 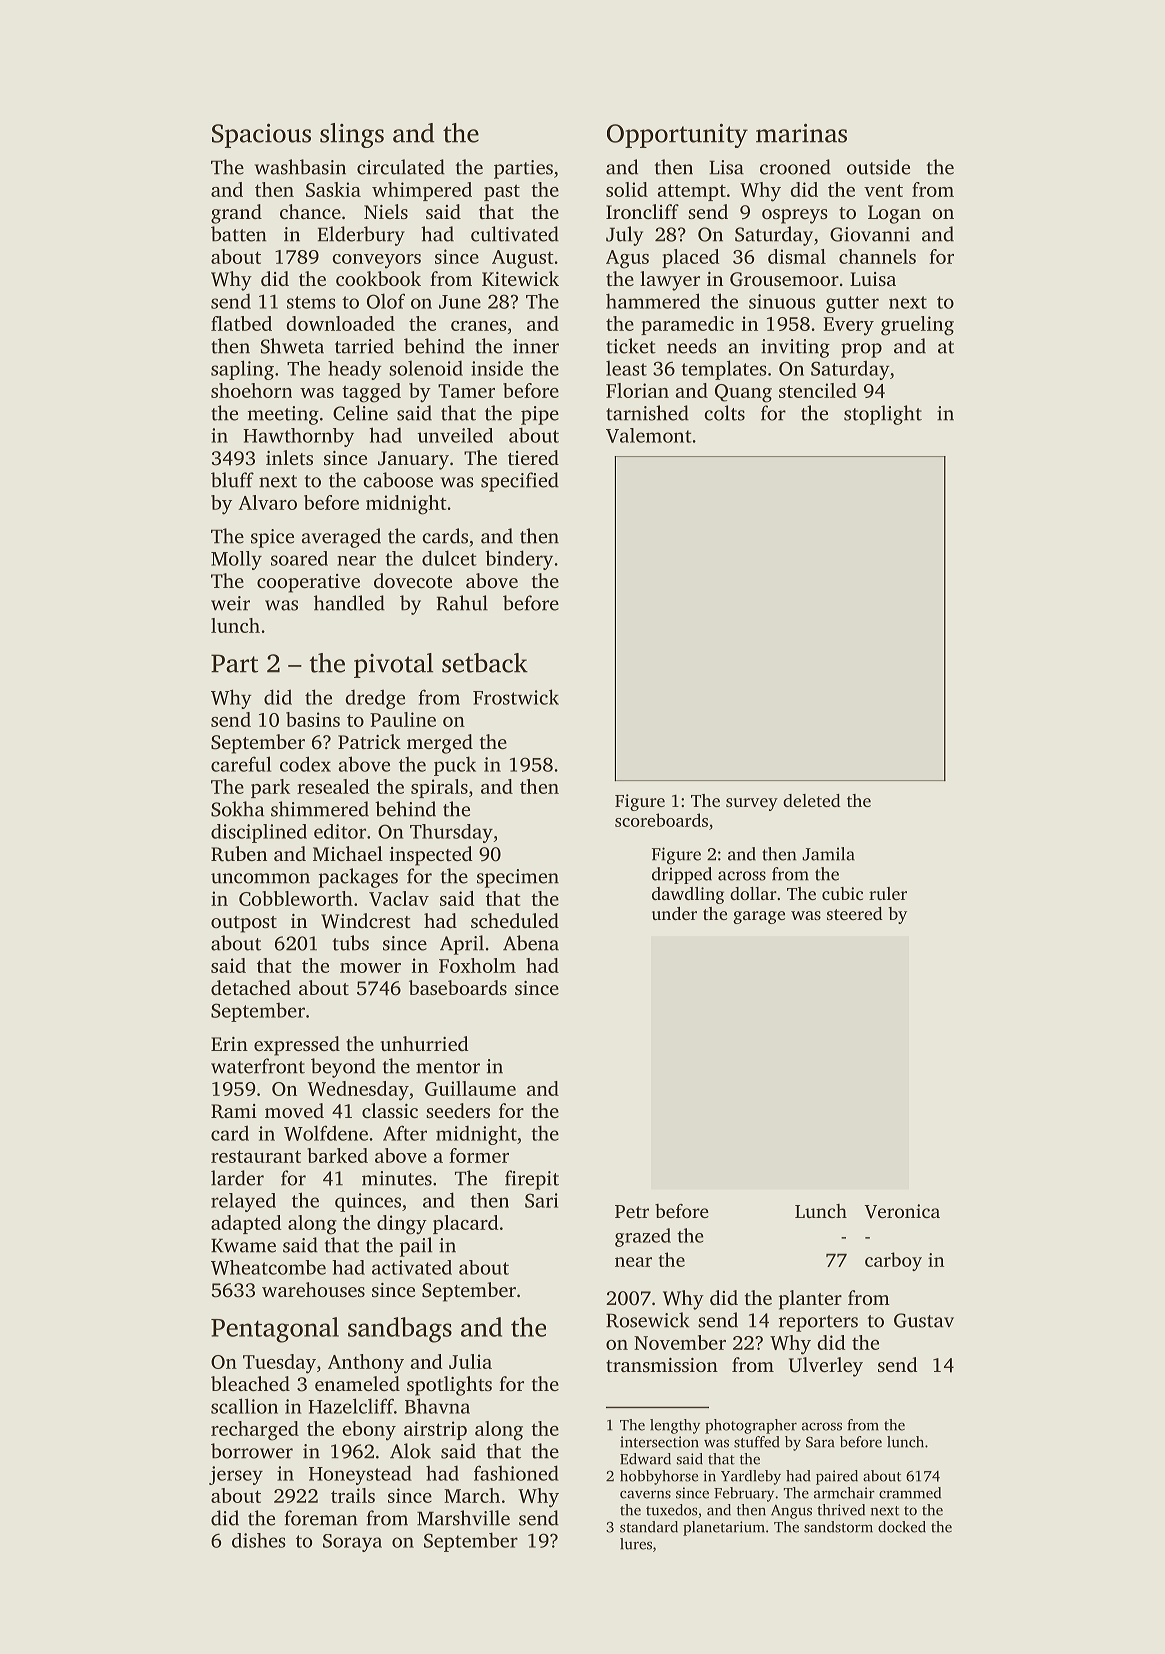 I want to click on steered, so click(x=855, y=913).
